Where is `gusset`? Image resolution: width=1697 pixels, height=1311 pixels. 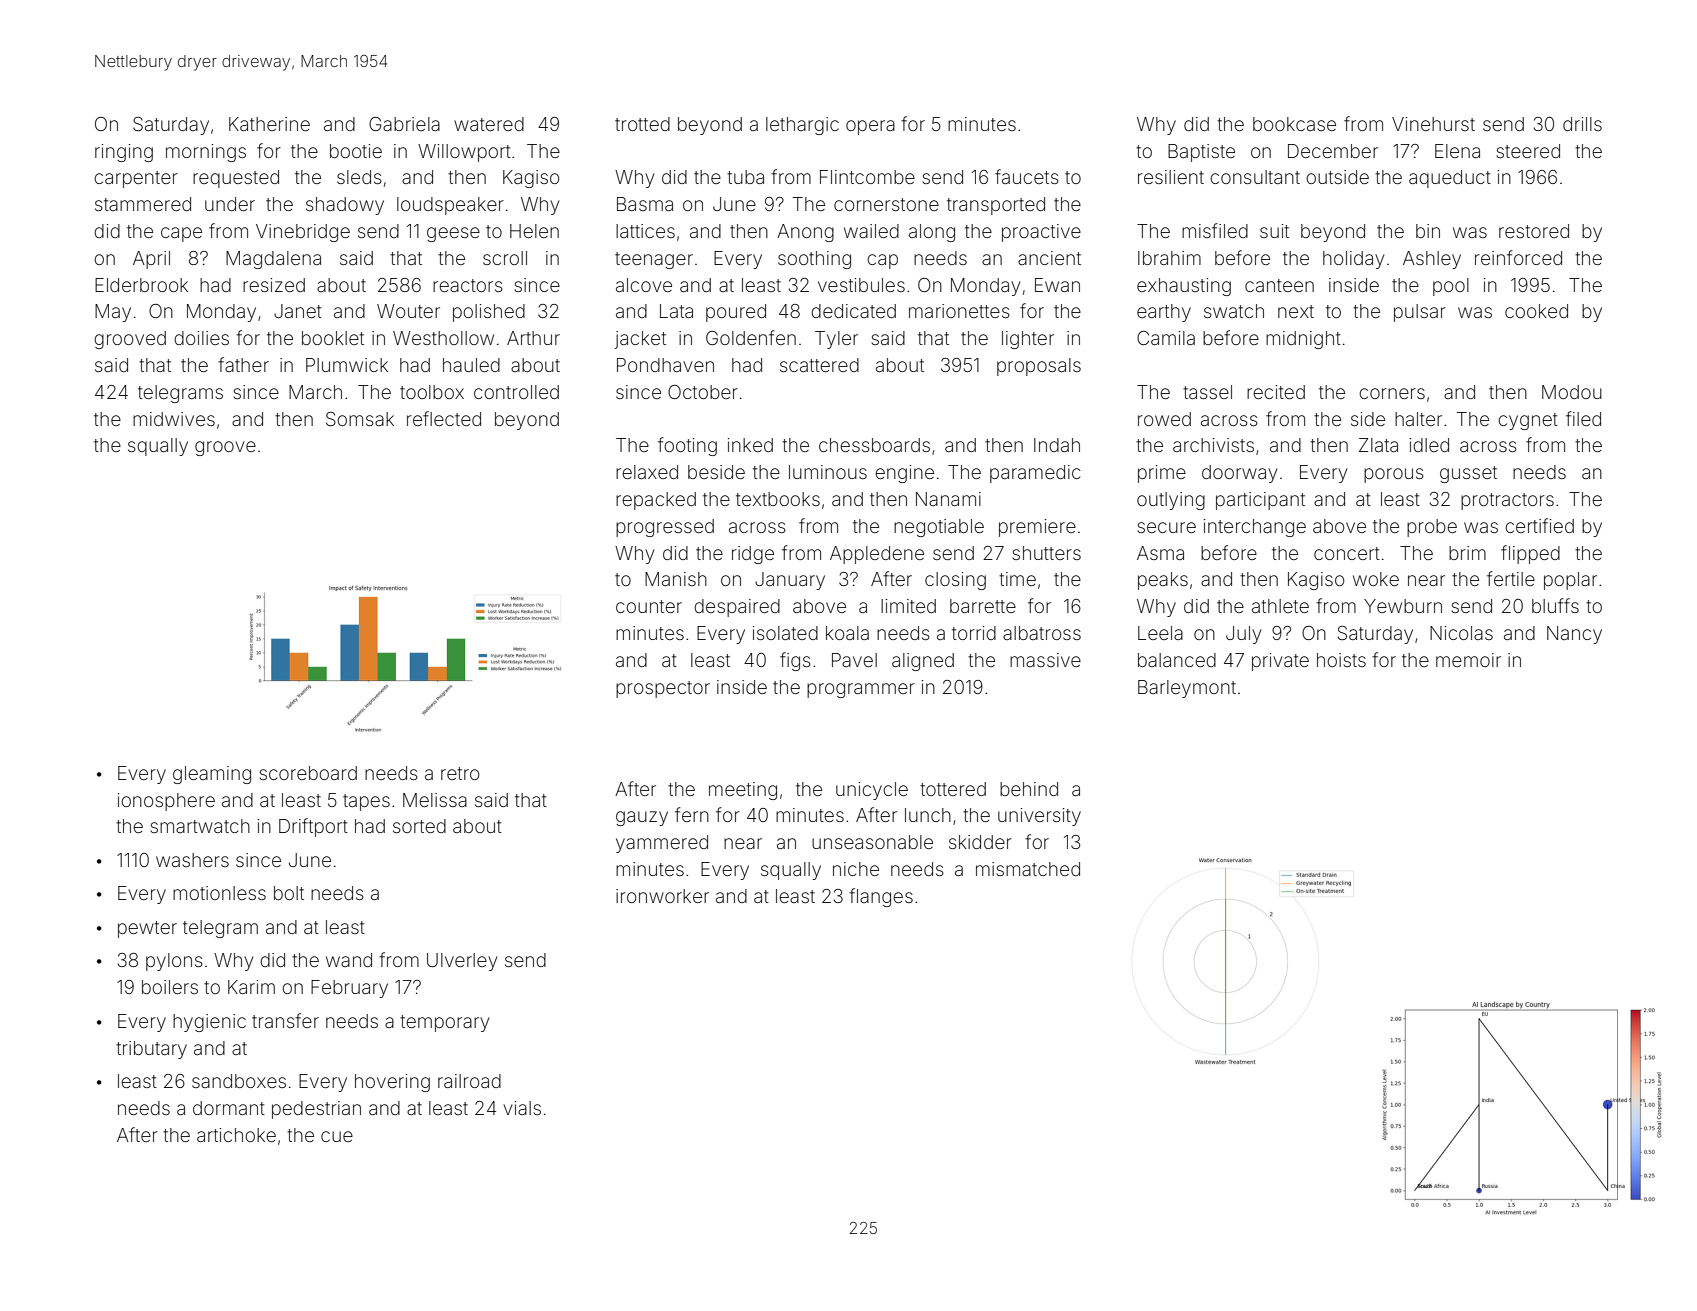 gusset is located at coordinates (1468, 474).
